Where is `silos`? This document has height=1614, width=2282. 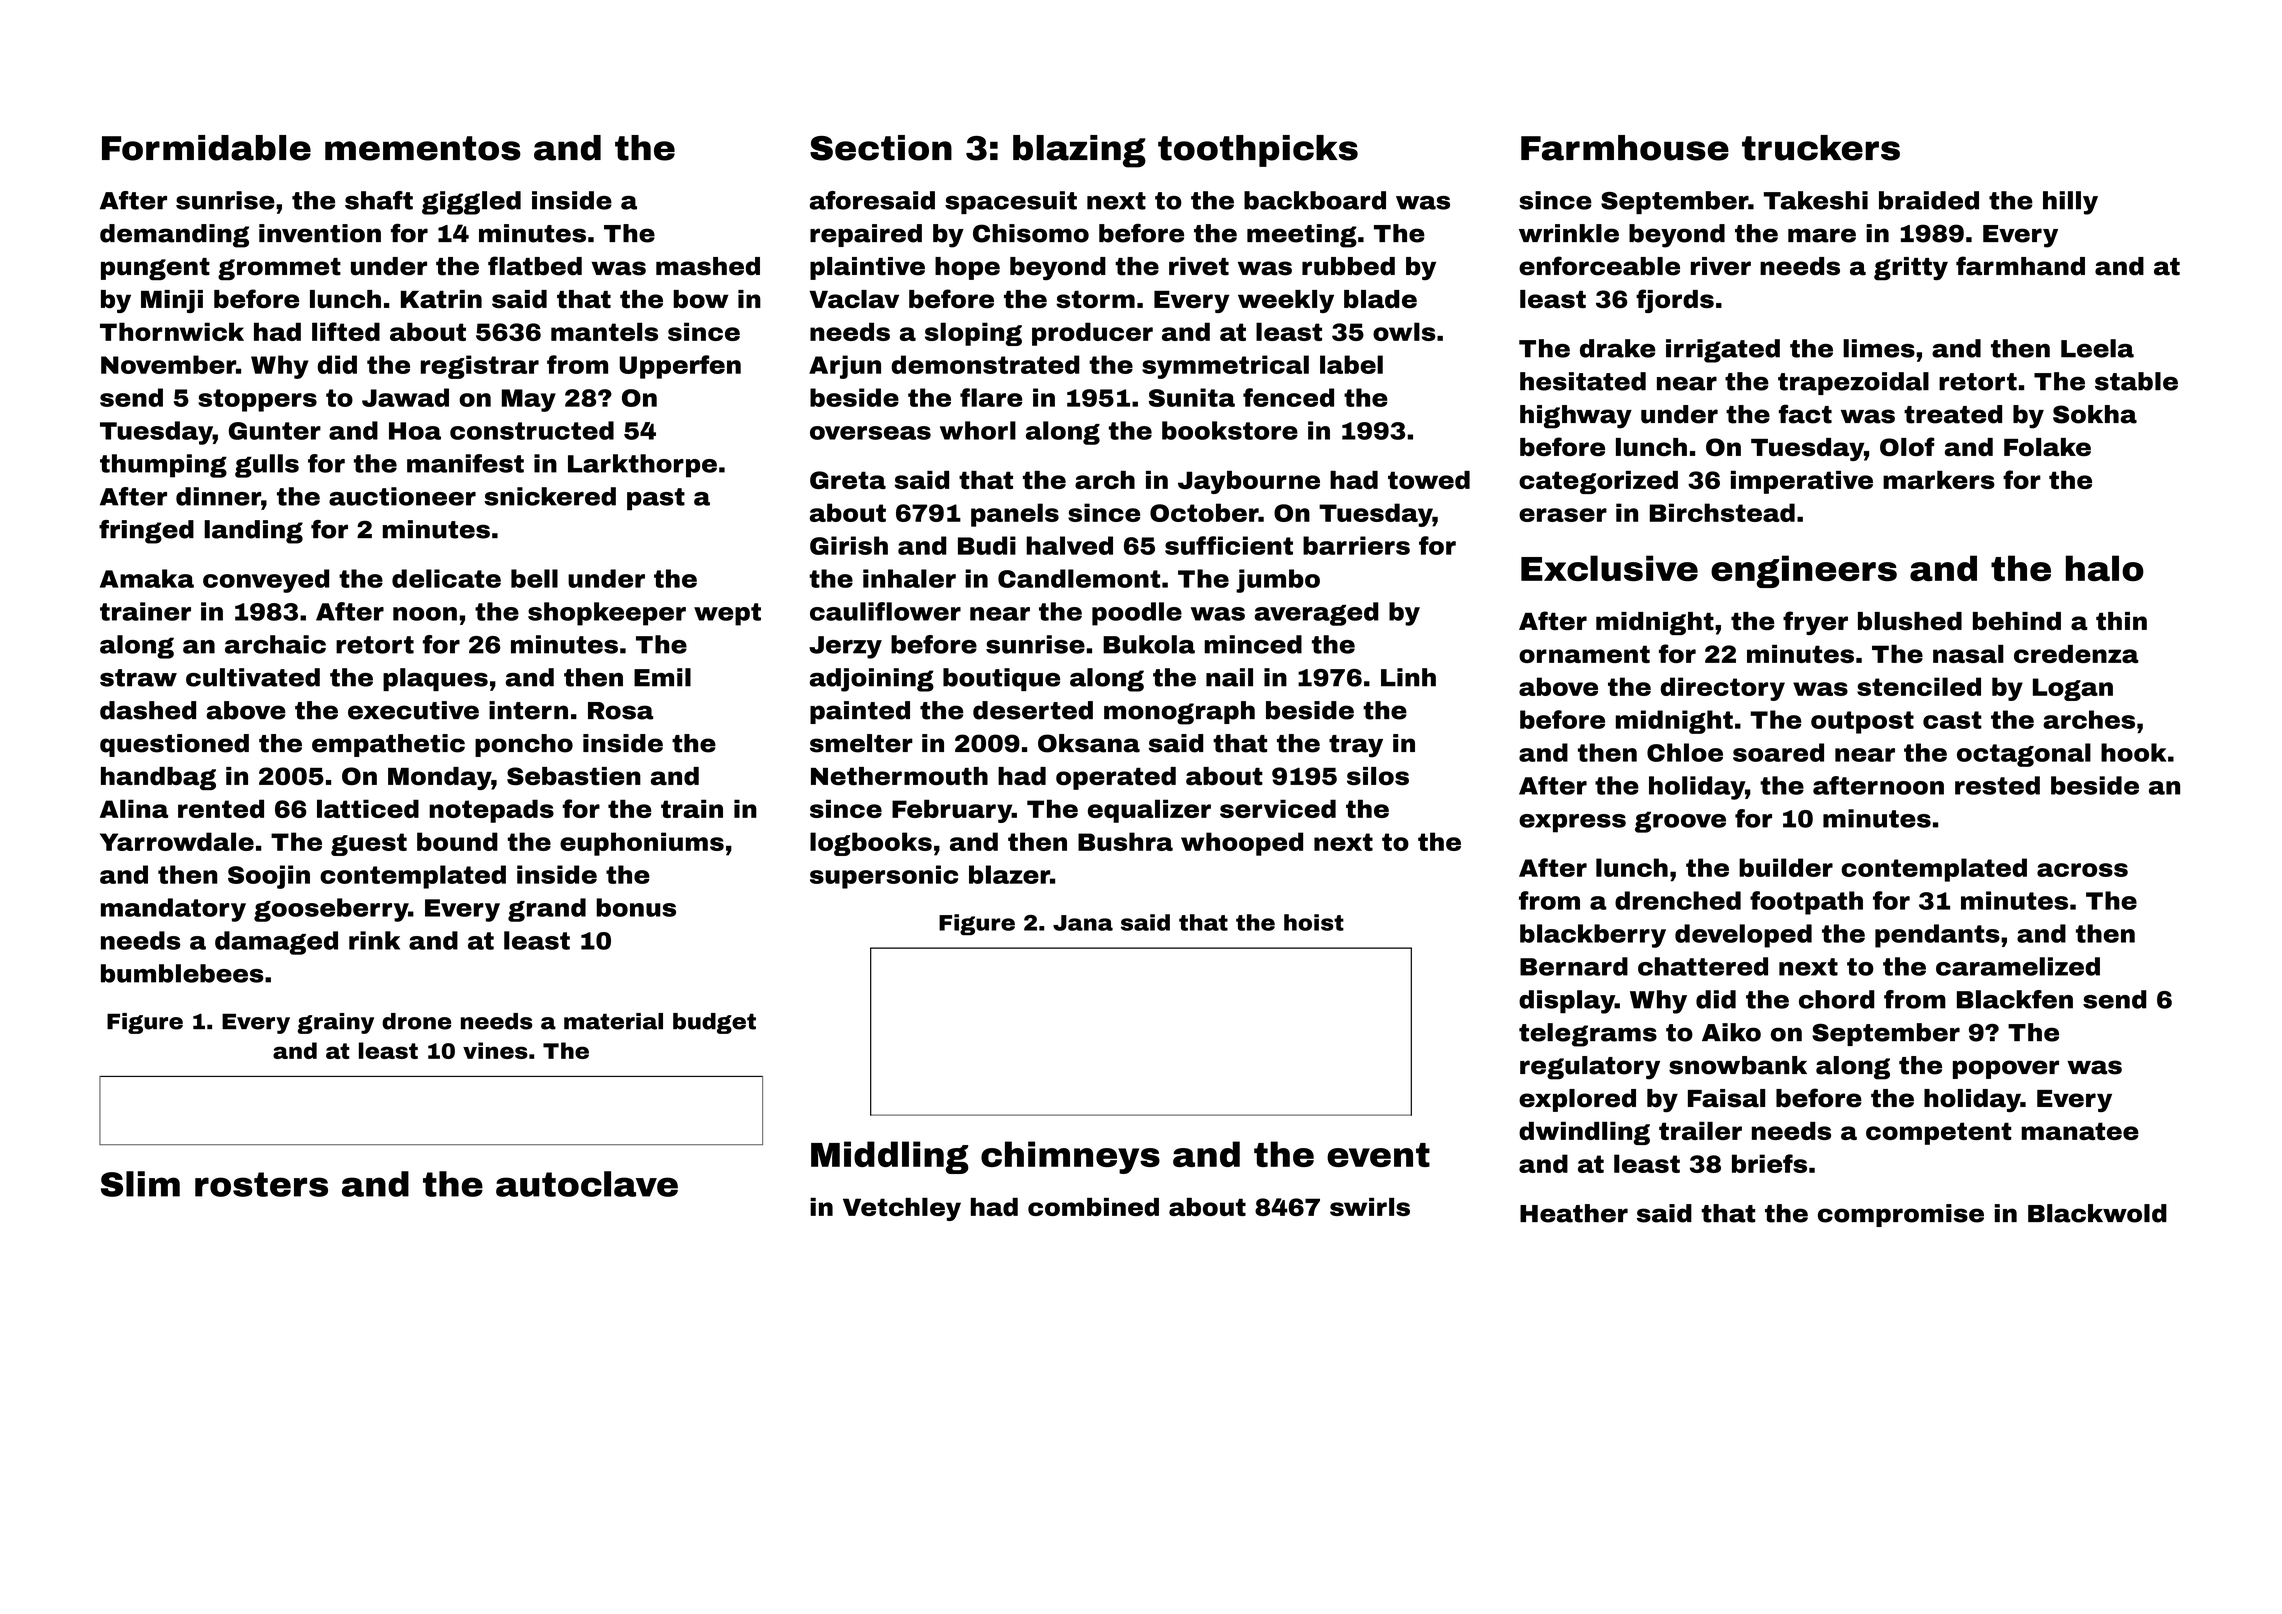
silos is located at coordinates (1378, 776).
